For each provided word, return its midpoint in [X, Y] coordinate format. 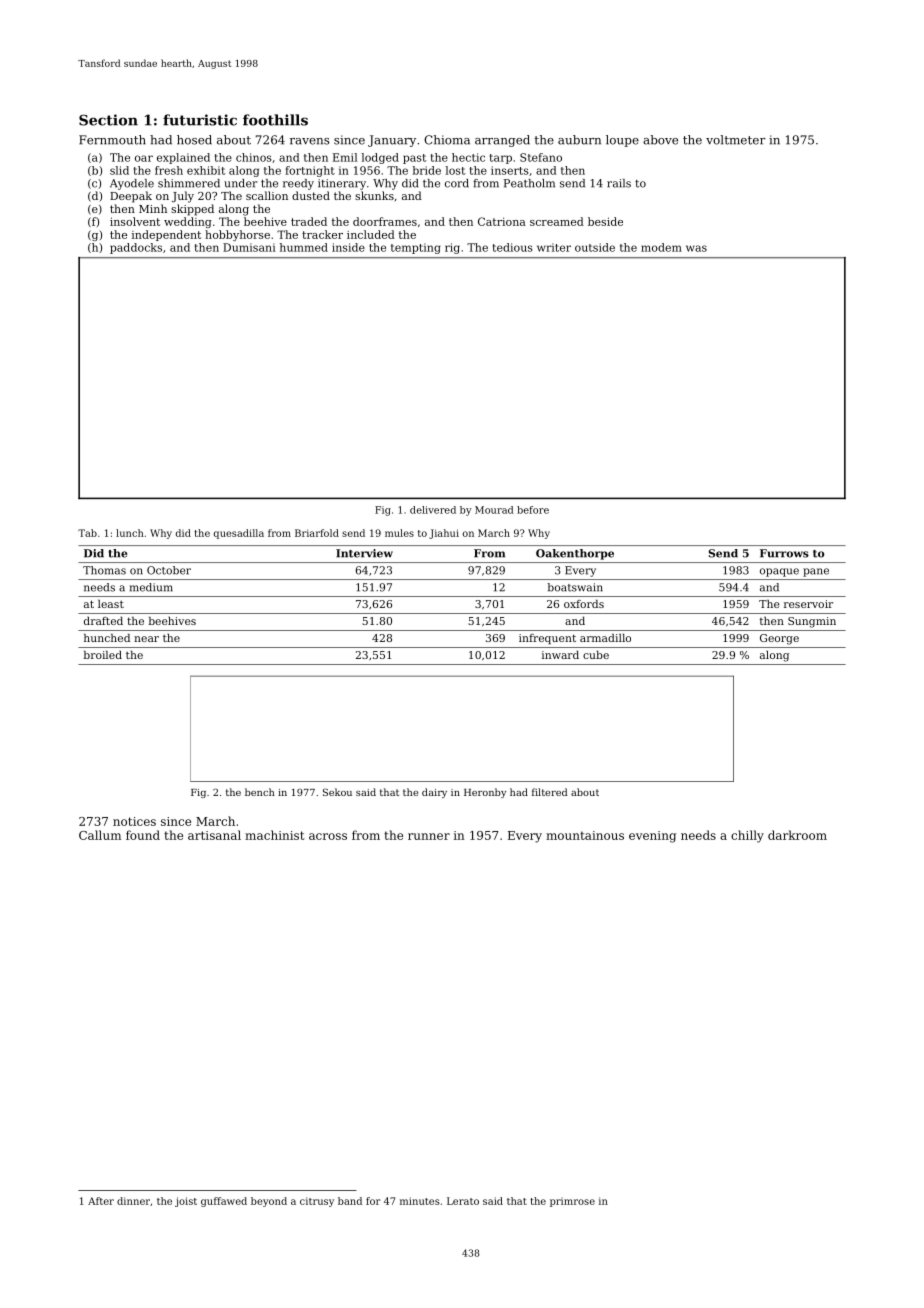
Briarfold [317, 533]
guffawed [224, 1202]
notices [134, 821]
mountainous [585, 835]
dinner [133, 1201]
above [660, 140]
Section [108, 120]
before [533, 510]
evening [652, 837]
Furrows [784, 553]
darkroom [797, 835]
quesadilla [239, 534]
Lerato [463, 1201]
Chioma [447, 140]
